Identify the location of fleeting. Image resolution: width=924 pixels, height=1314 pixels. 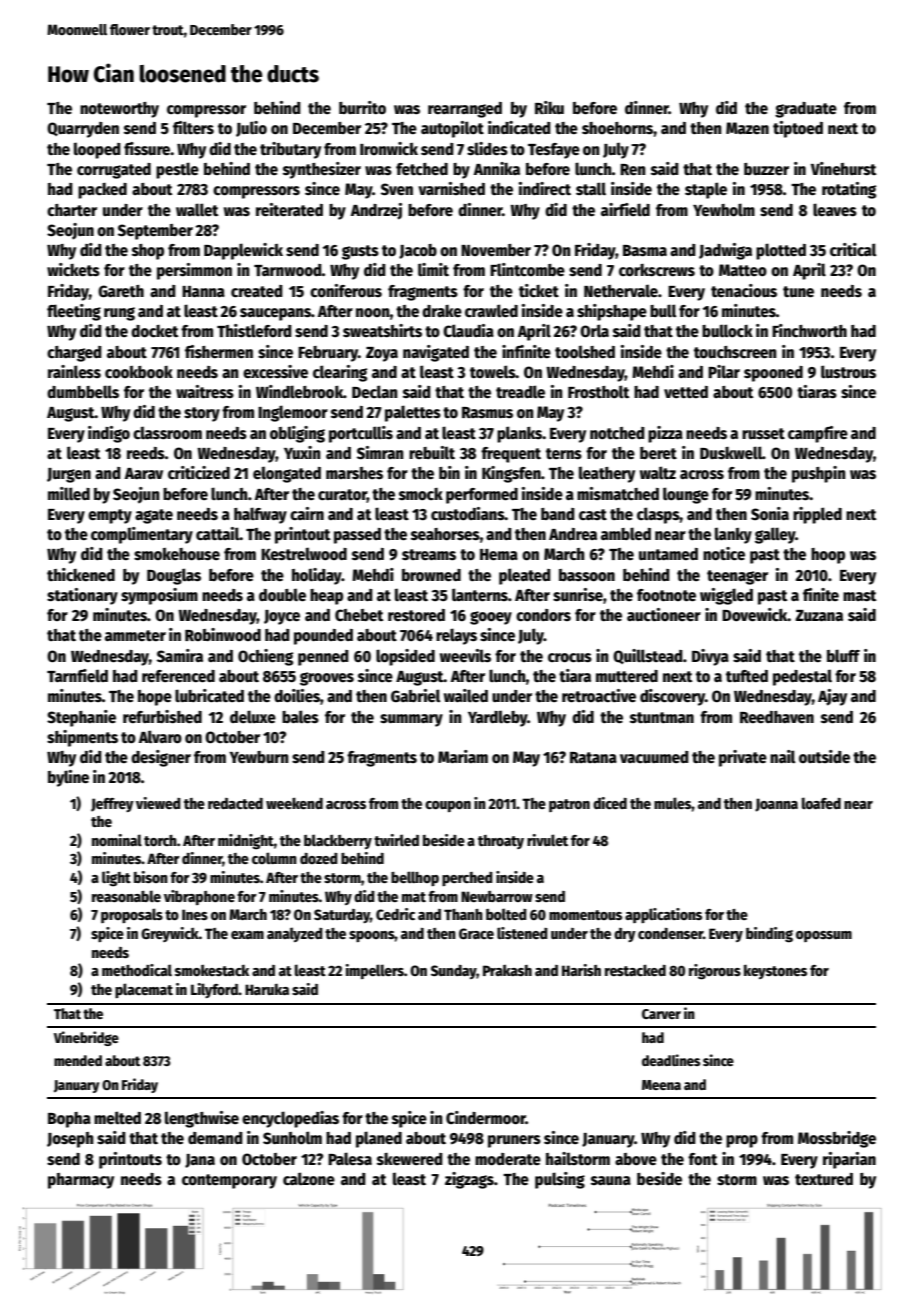
(74, 312).
